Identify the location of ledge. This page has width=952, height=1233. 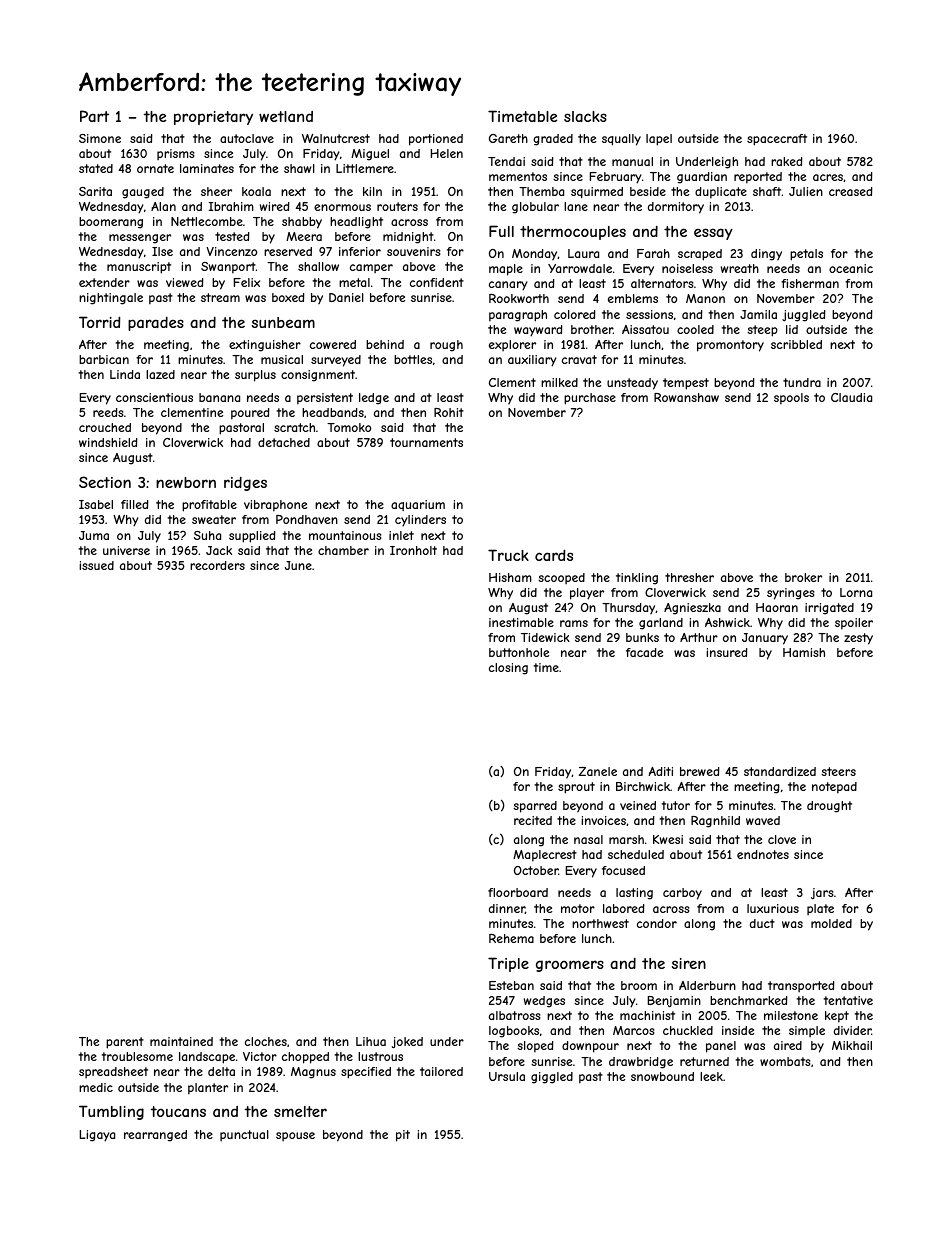
(374, 399).
